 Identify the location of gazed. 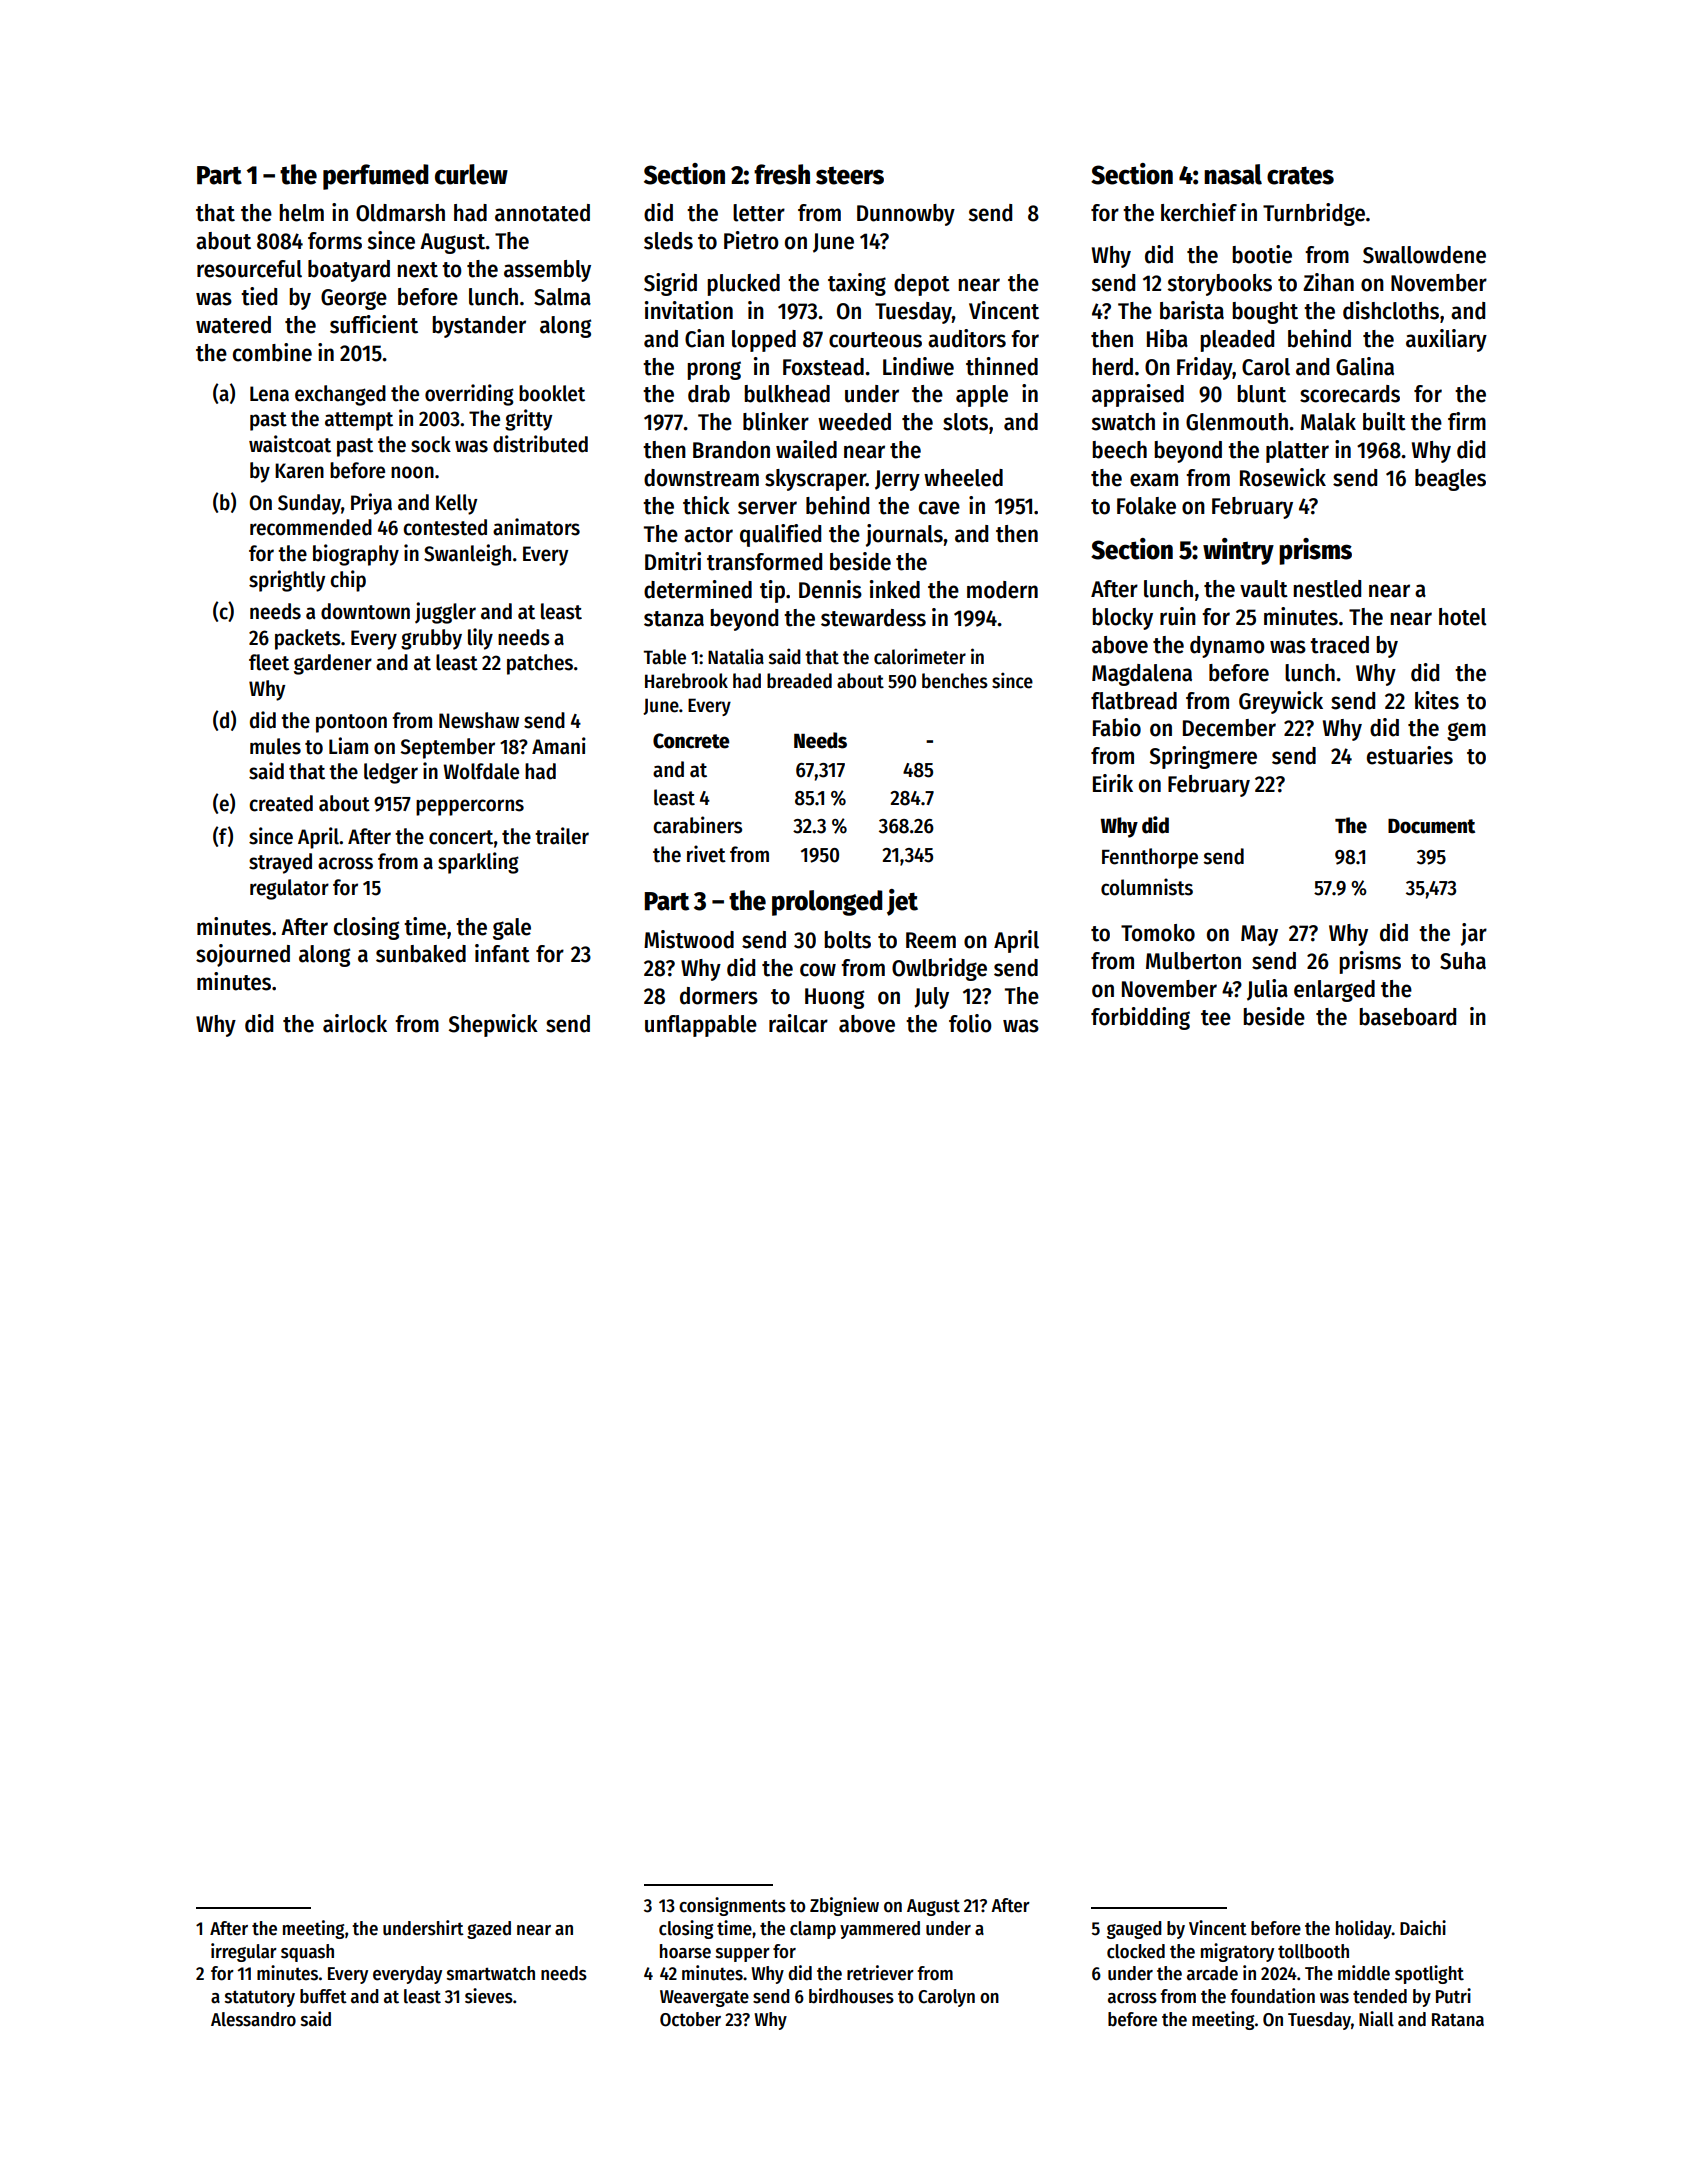
(489, 1930).
